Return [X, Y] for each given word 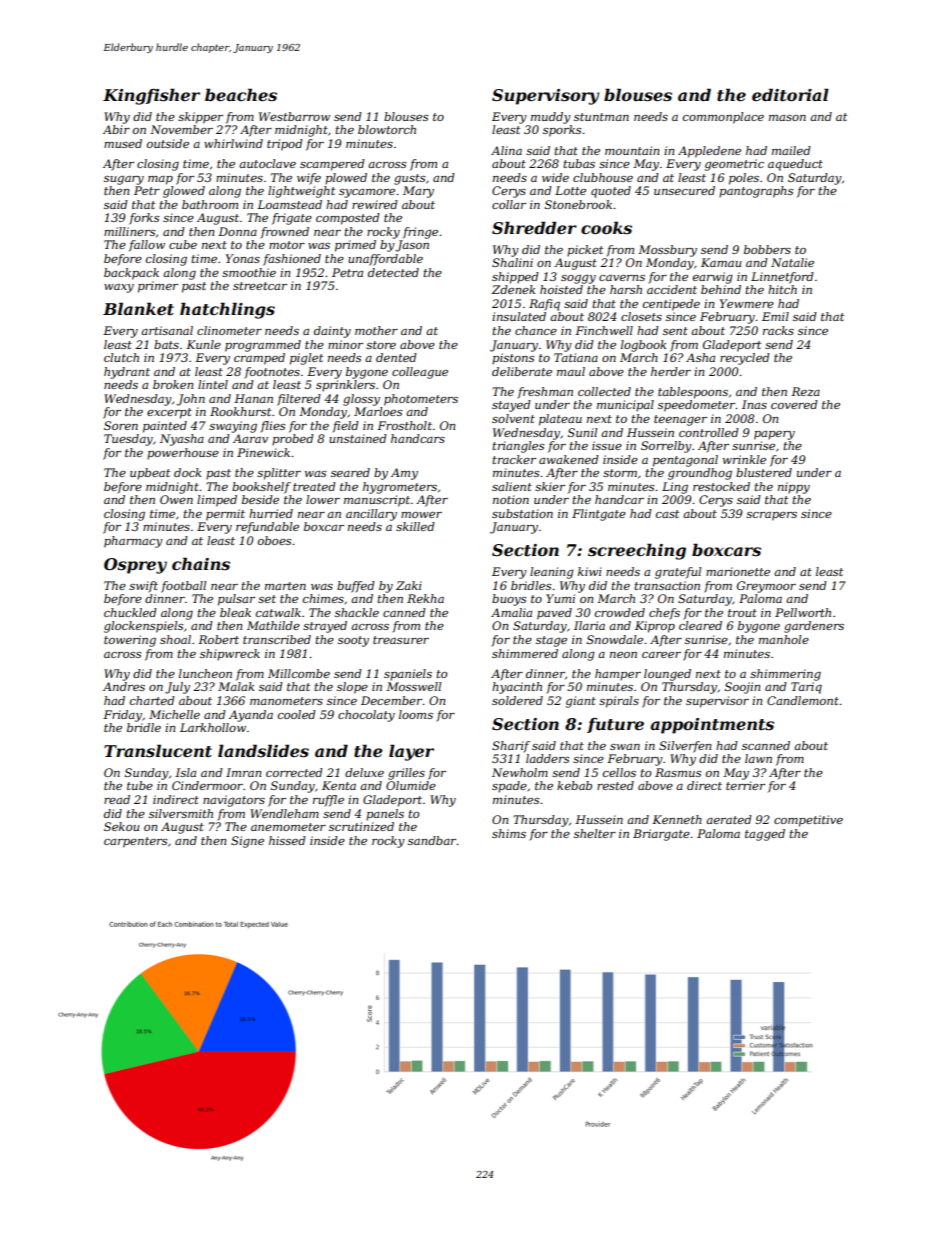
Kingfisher [151, 96]
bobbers [767, 249]
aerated [729, 819]
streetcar [260, 286]
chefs [664, 614]
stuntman [601, 117]
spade [509, 787]
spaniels [408, 675]
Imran [243, 772]
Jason [412, 246]
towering [130, 641]
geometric [734, 165]
